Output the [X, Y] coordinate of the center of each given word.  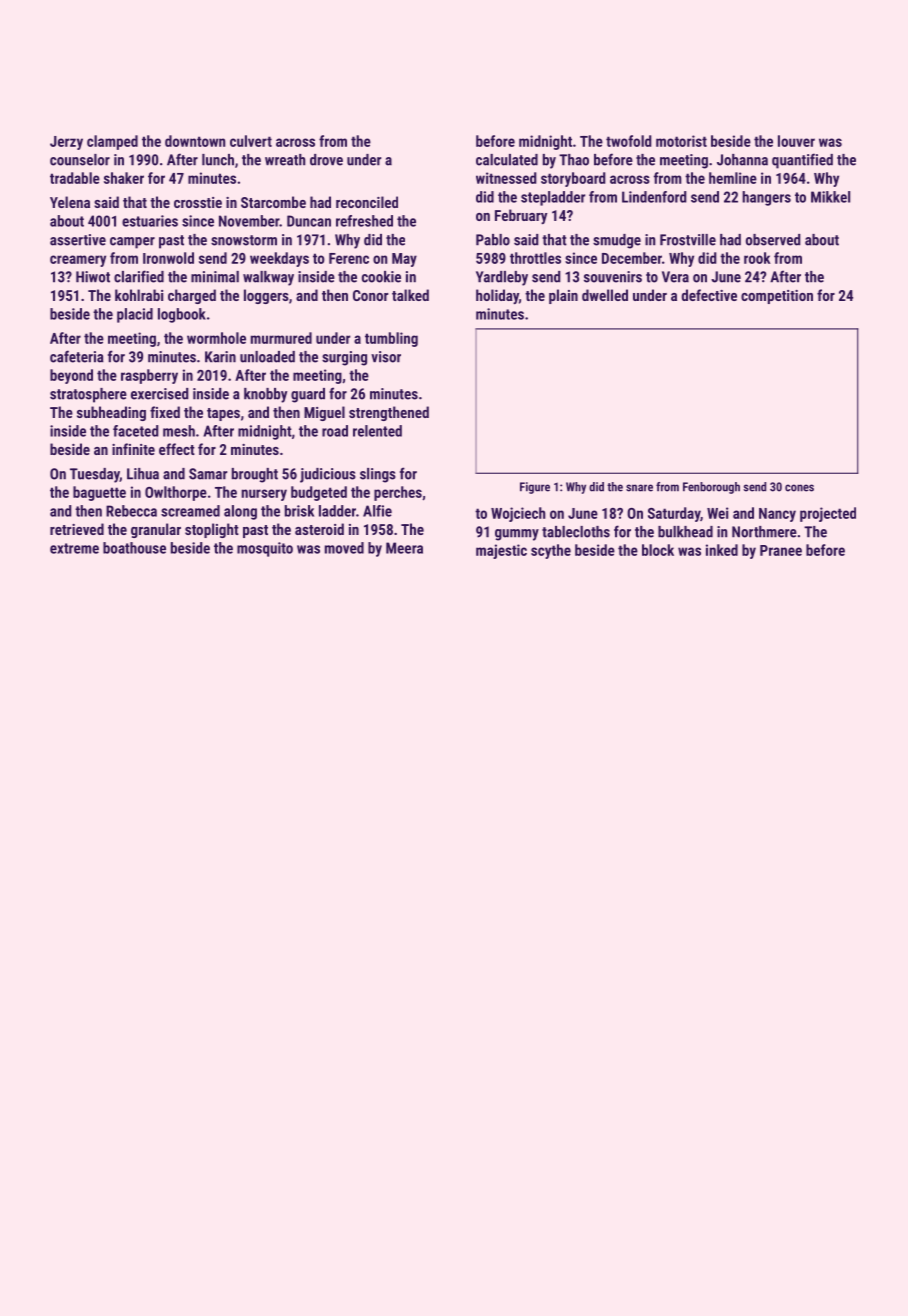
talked [410, 295]
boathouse [134, 548]
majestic [501, 551]
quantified [802, 161]
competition [777, 297]
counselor [80, 160]
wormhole [216, 338]
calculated [507, 160]
